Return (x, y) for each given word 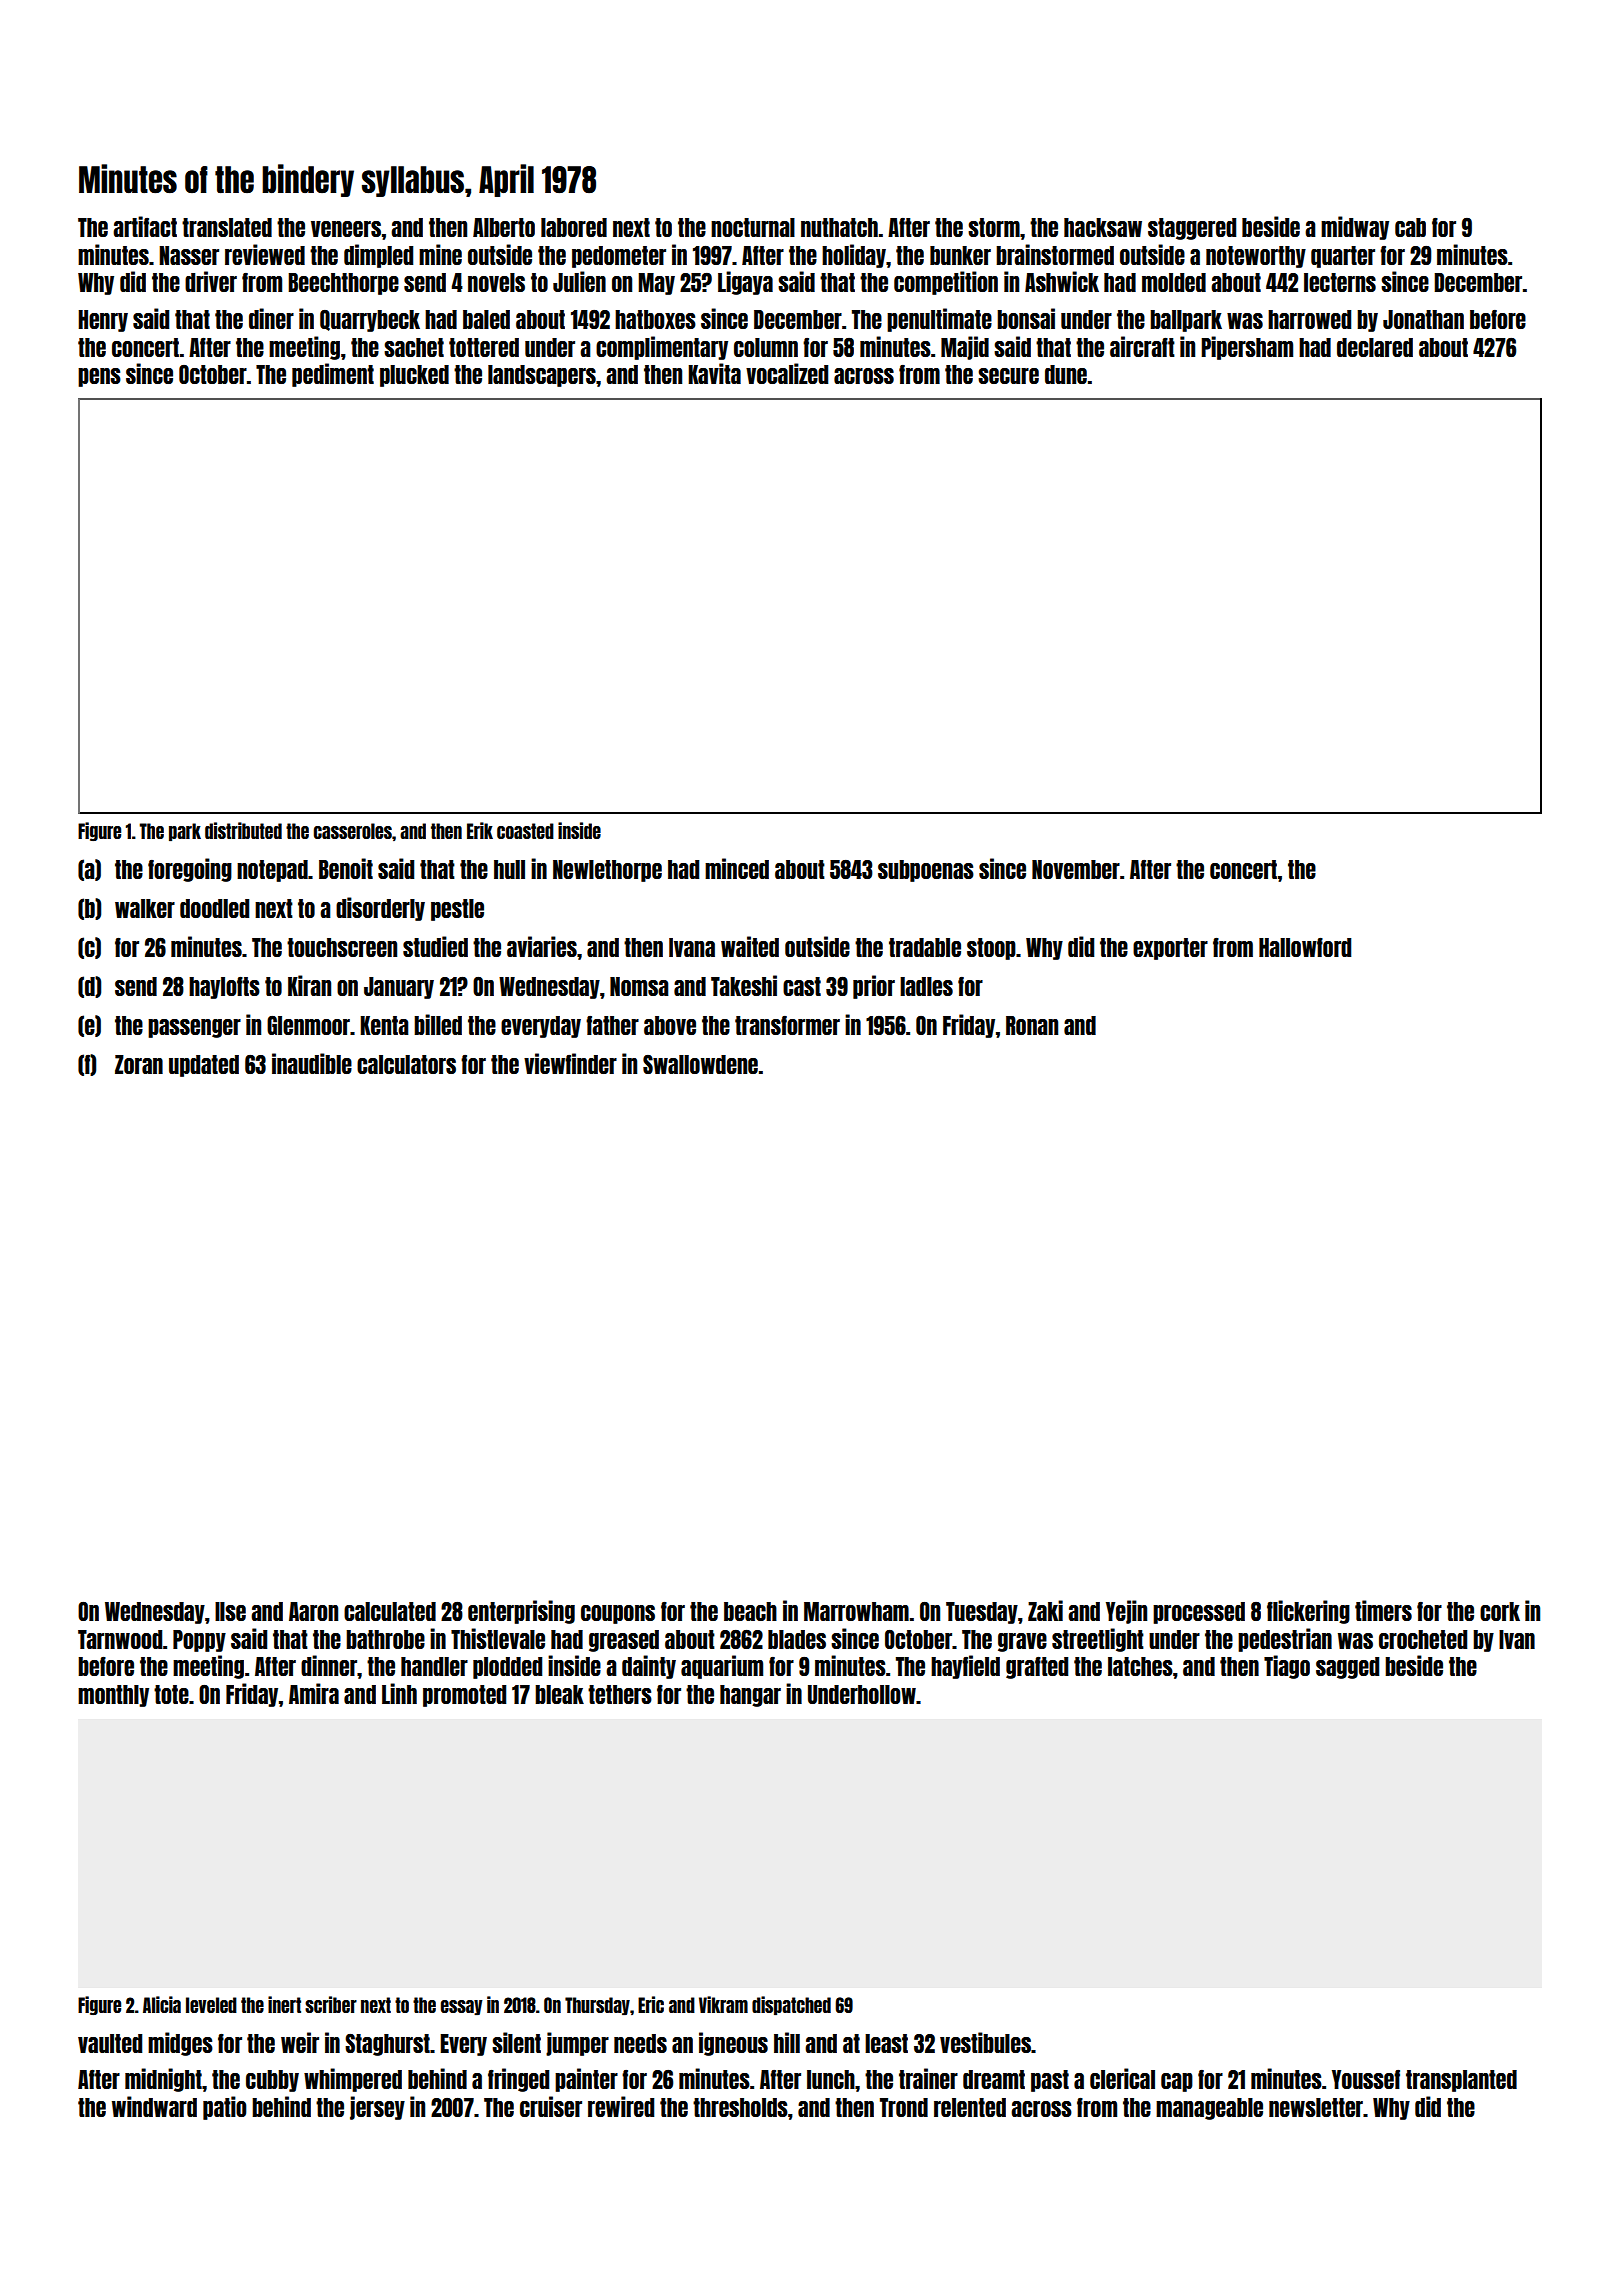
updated (204, 1066)
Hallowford (1305, 947)
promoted (464, 1696)
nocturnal (753, 227)
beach (750, 1611)
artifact (145, 226)
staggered (1192, 229)
